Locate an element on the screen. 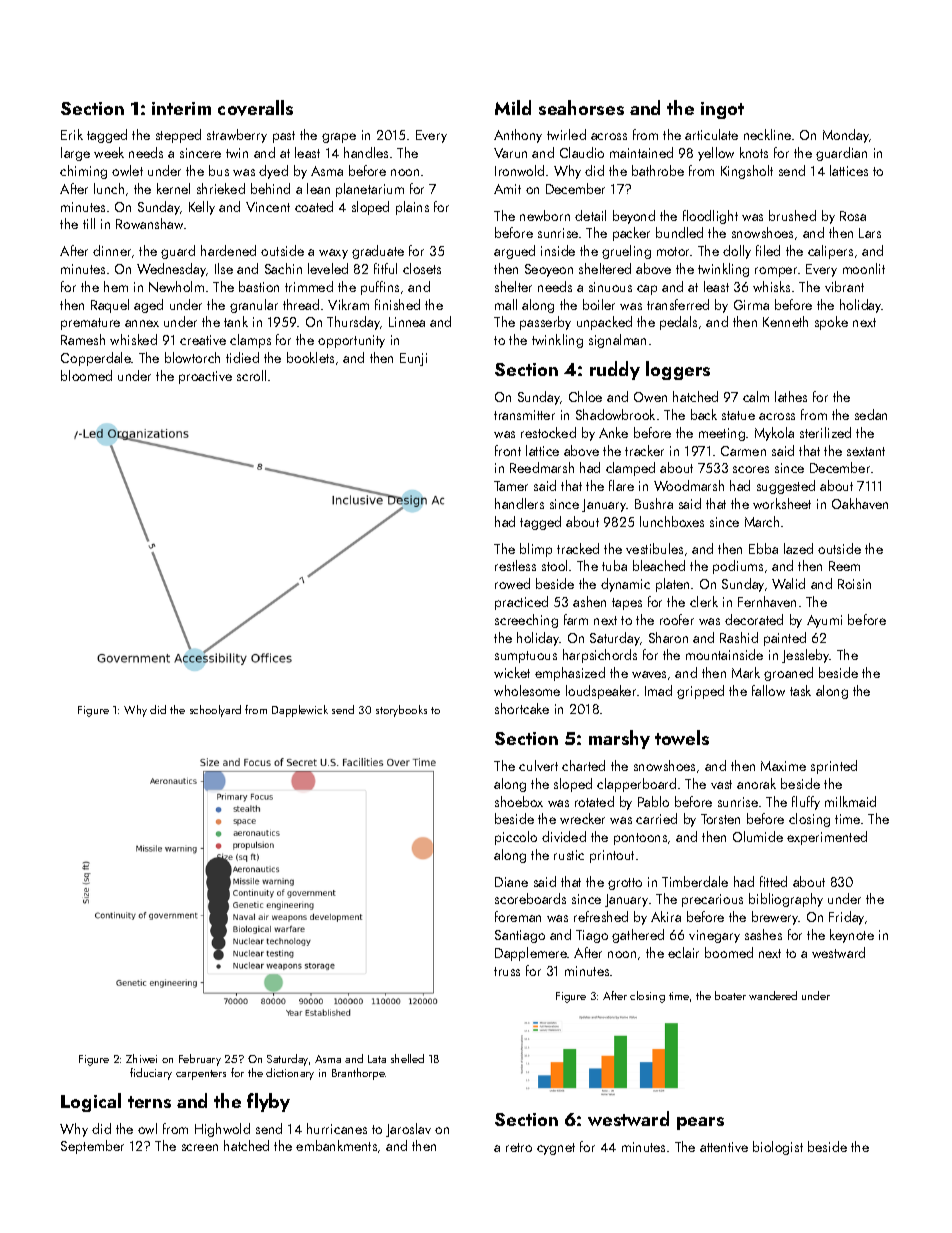  grape is located at coordinates (339, 138).
